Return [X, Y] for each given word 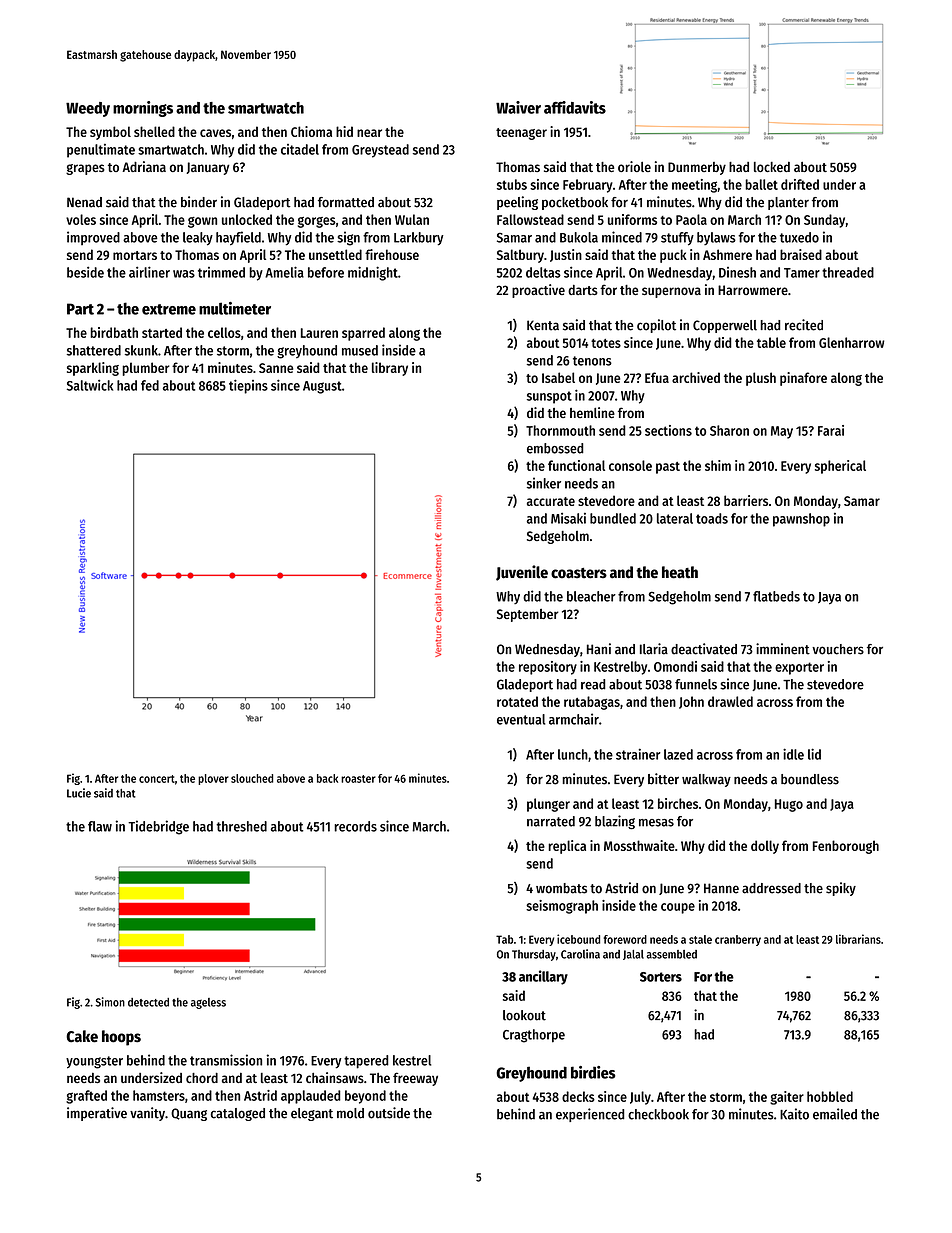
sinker [544, 483]
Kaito [794, 1114]
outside [389, 1113]
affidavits [575, 107]
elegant [312, 1114]
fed [150, 385]
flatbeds [776, 596]
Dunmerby [697, 168]
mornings [143, 109]
